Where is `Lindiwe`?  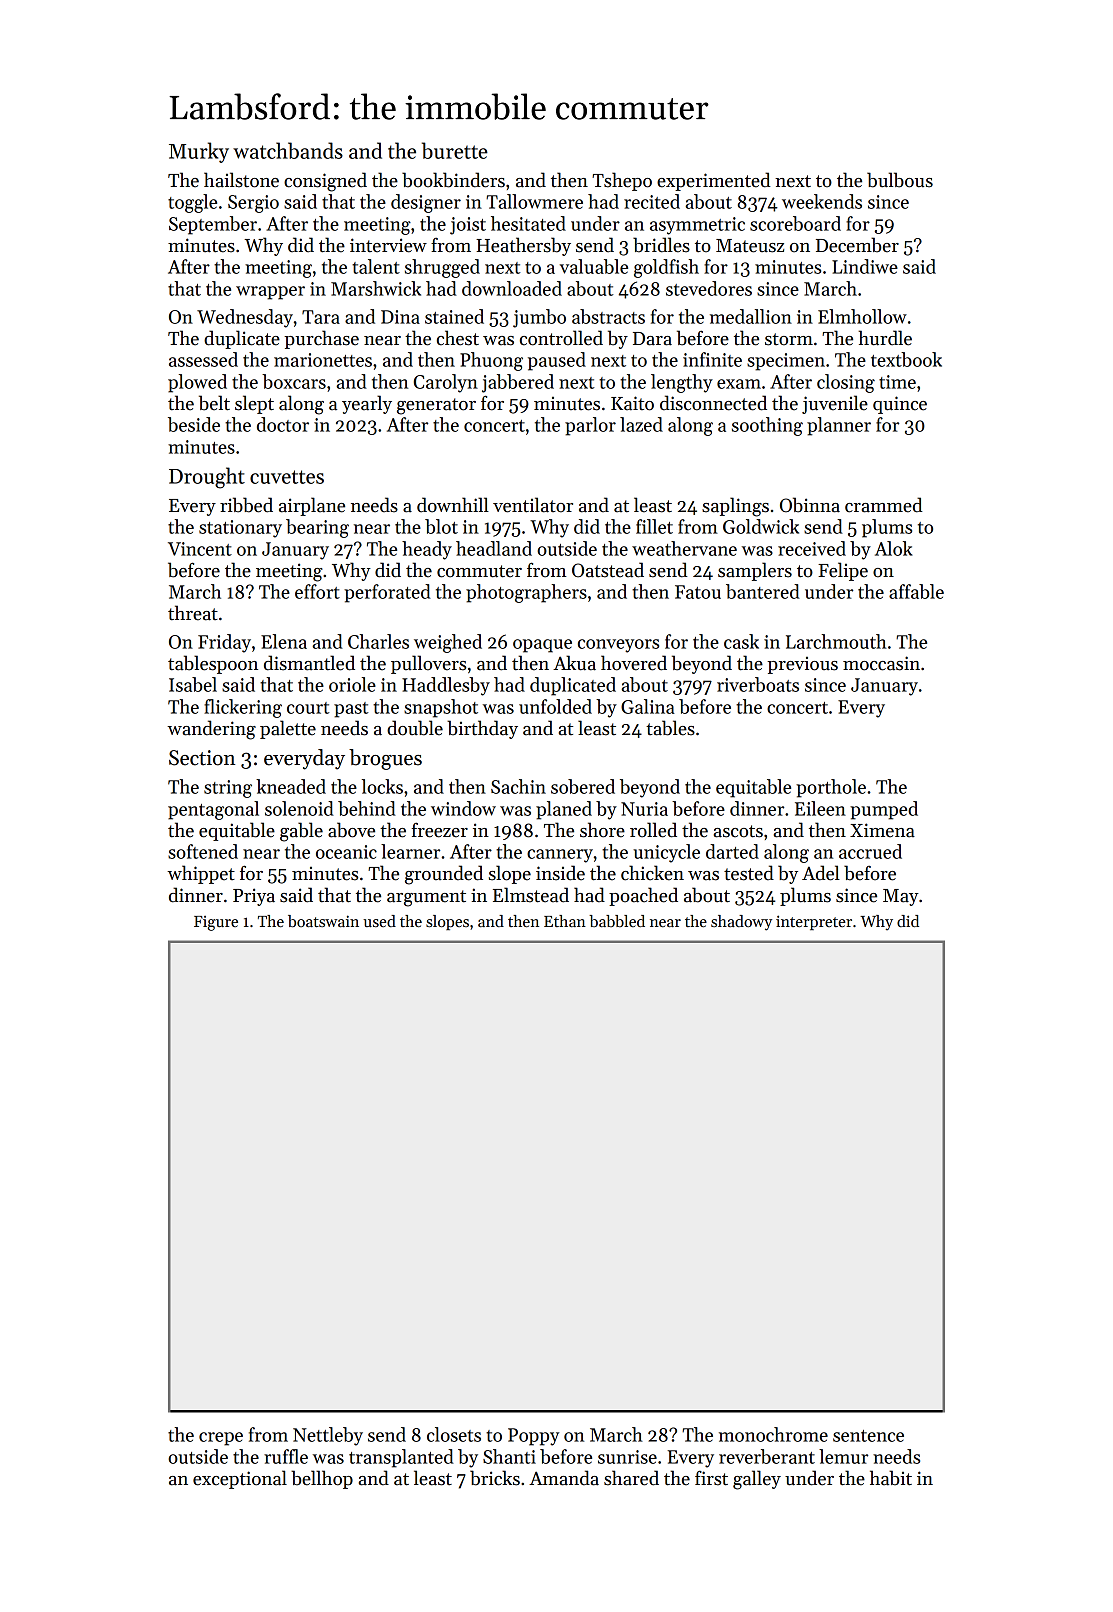
Lindiwe is located at coordinates (865, 266).
